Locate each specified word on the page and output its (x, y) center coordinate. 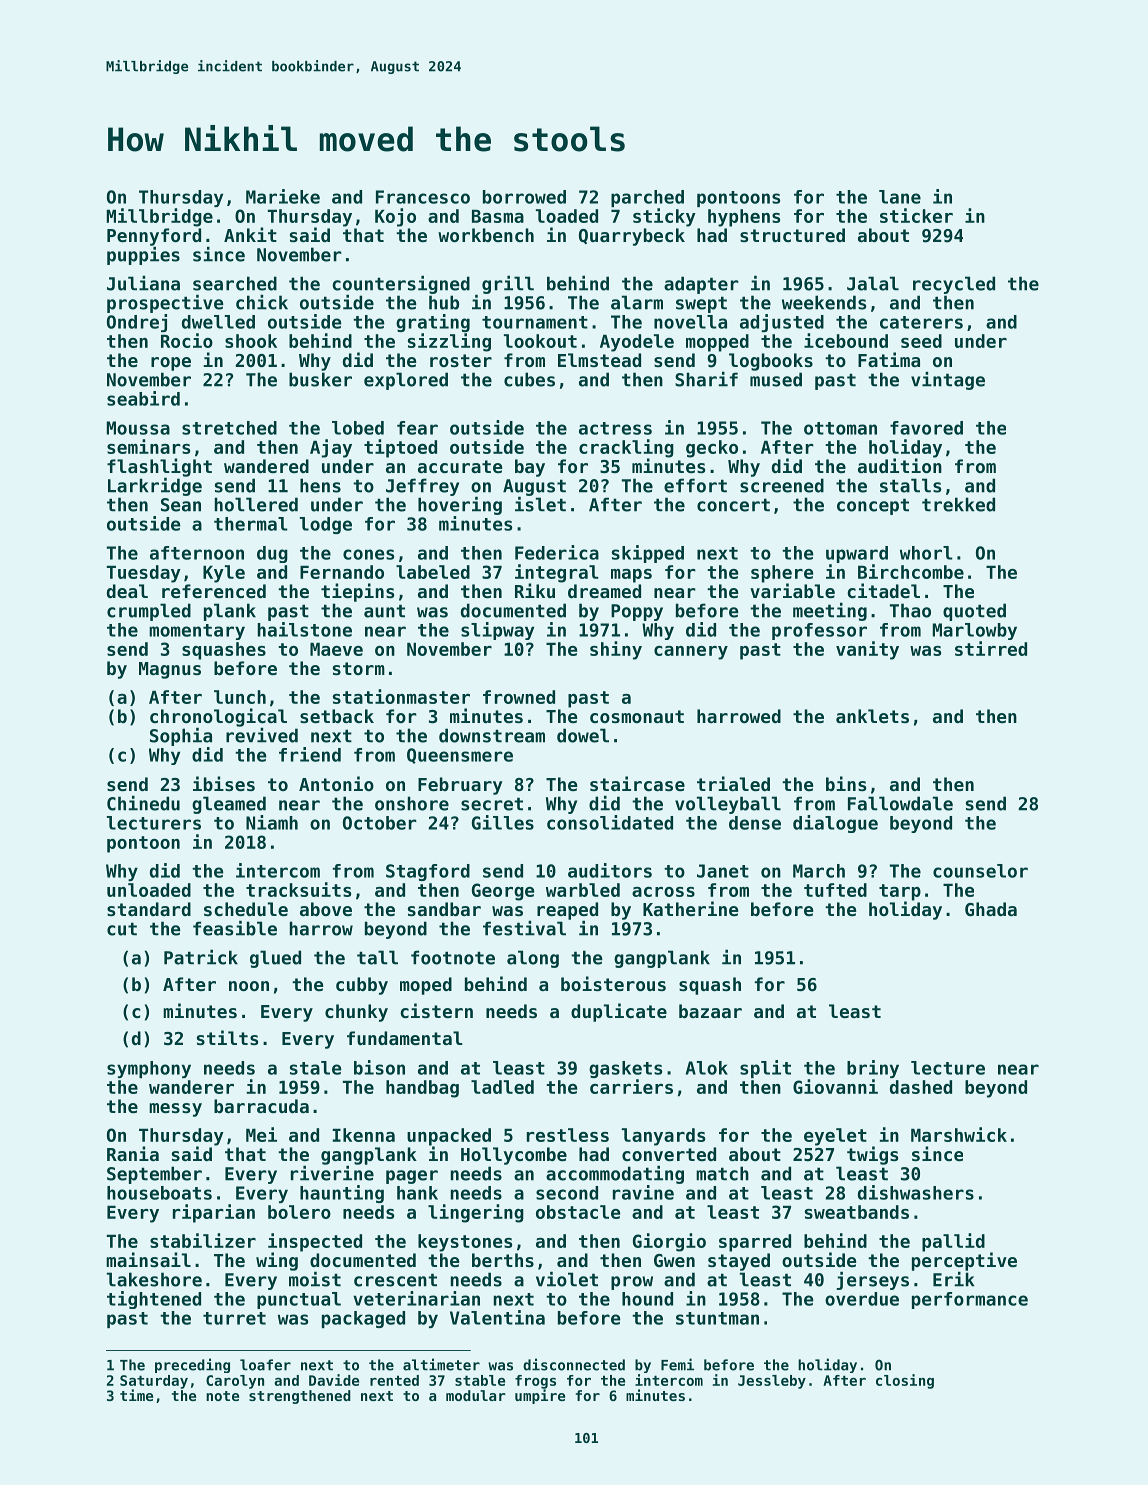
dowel (583, 735)
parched (647, 198)
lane (900, 197)
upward (857, 554)
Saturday (154, 1382)
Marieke (283, 196)
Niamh (272, 822)
